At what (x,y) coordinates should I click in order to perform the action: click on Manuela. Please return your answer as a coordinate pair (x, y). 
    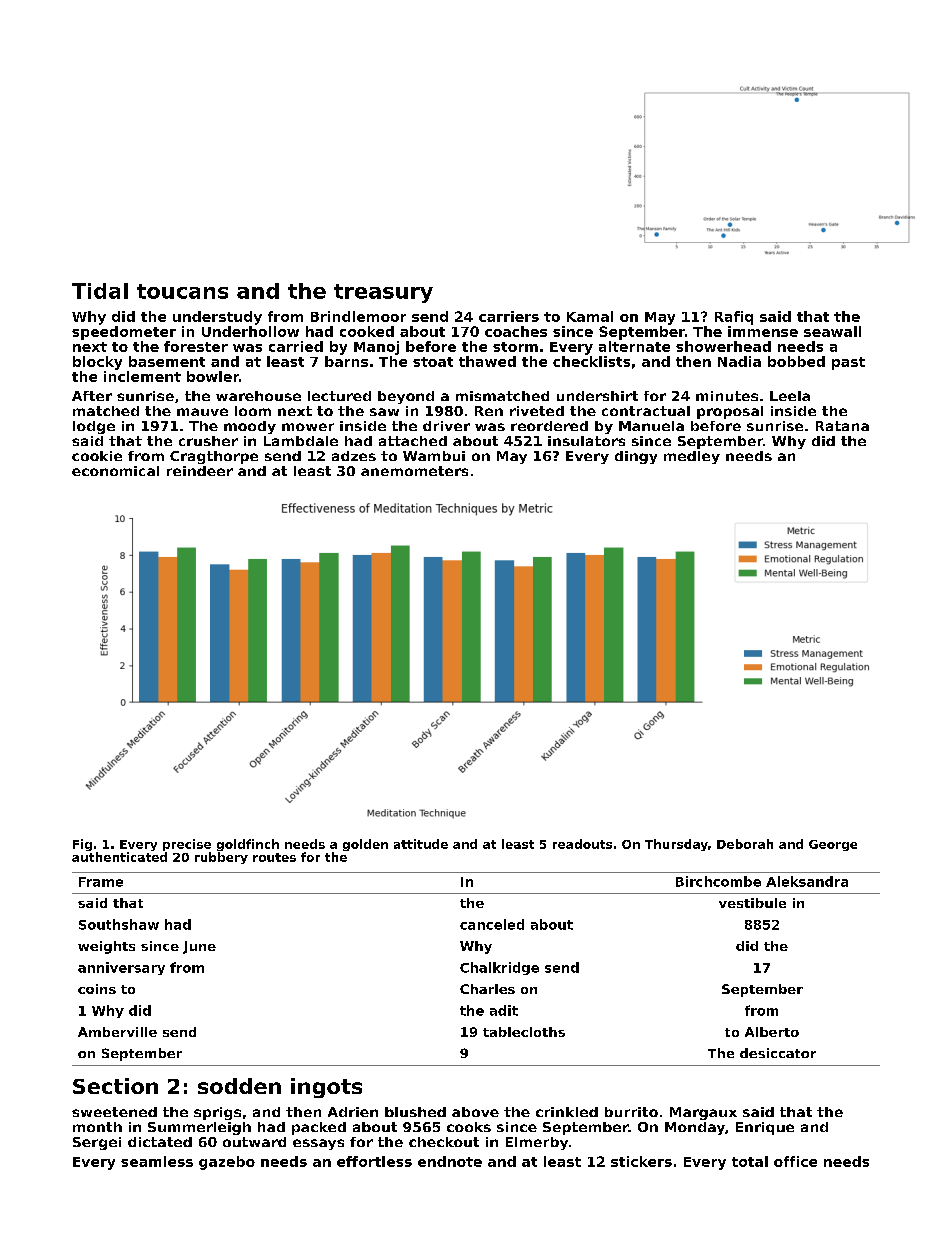
    Looking at the image, I should click on (651, 426).
